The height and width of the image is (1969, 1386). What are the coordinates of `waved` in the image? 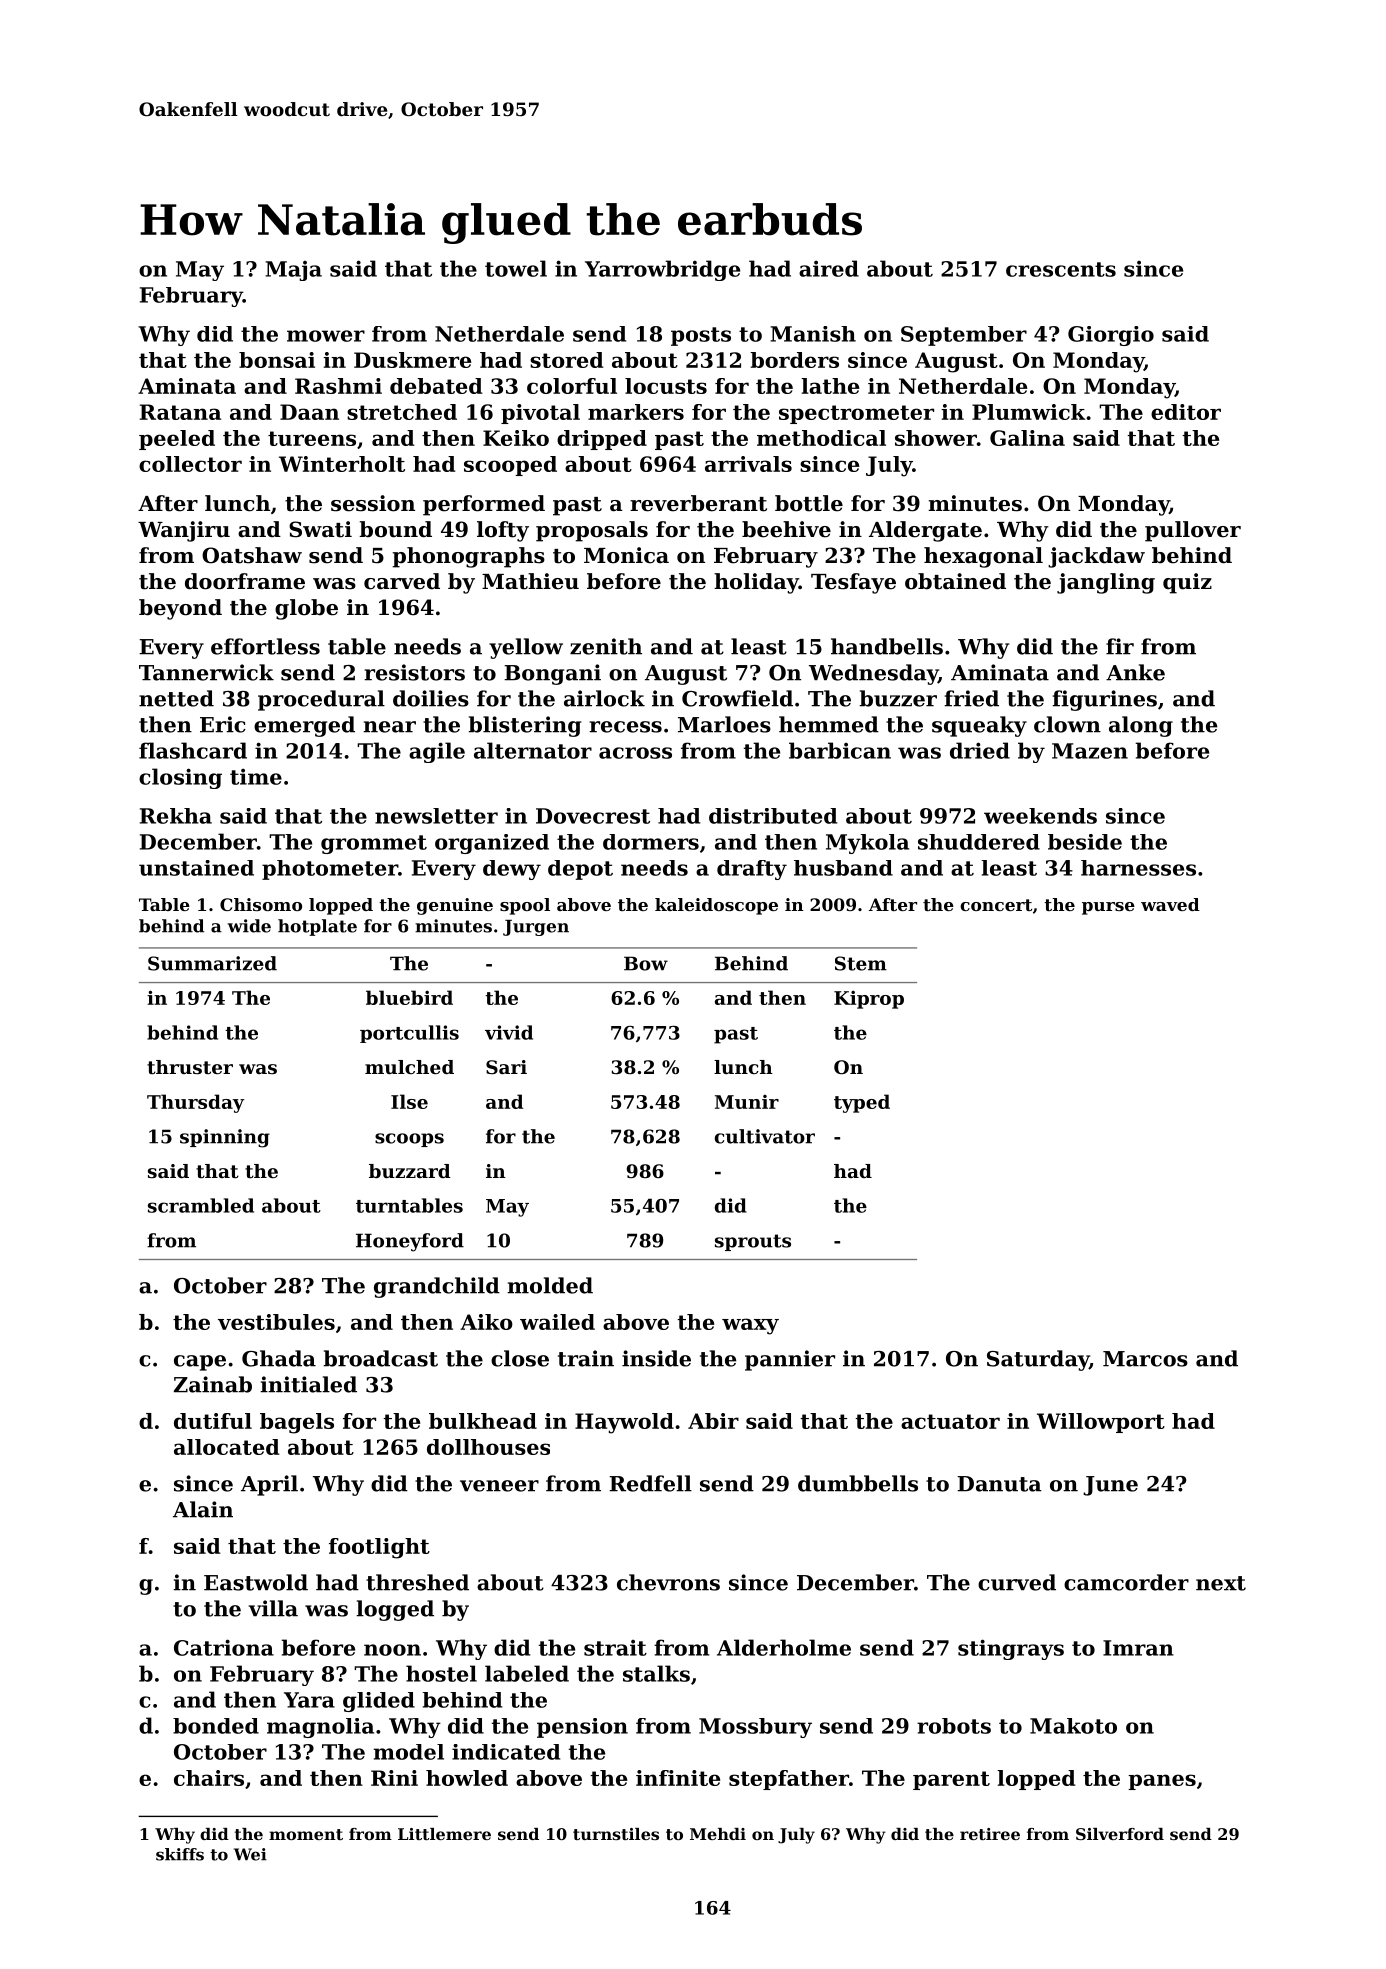 It's located at (1170, 904).
